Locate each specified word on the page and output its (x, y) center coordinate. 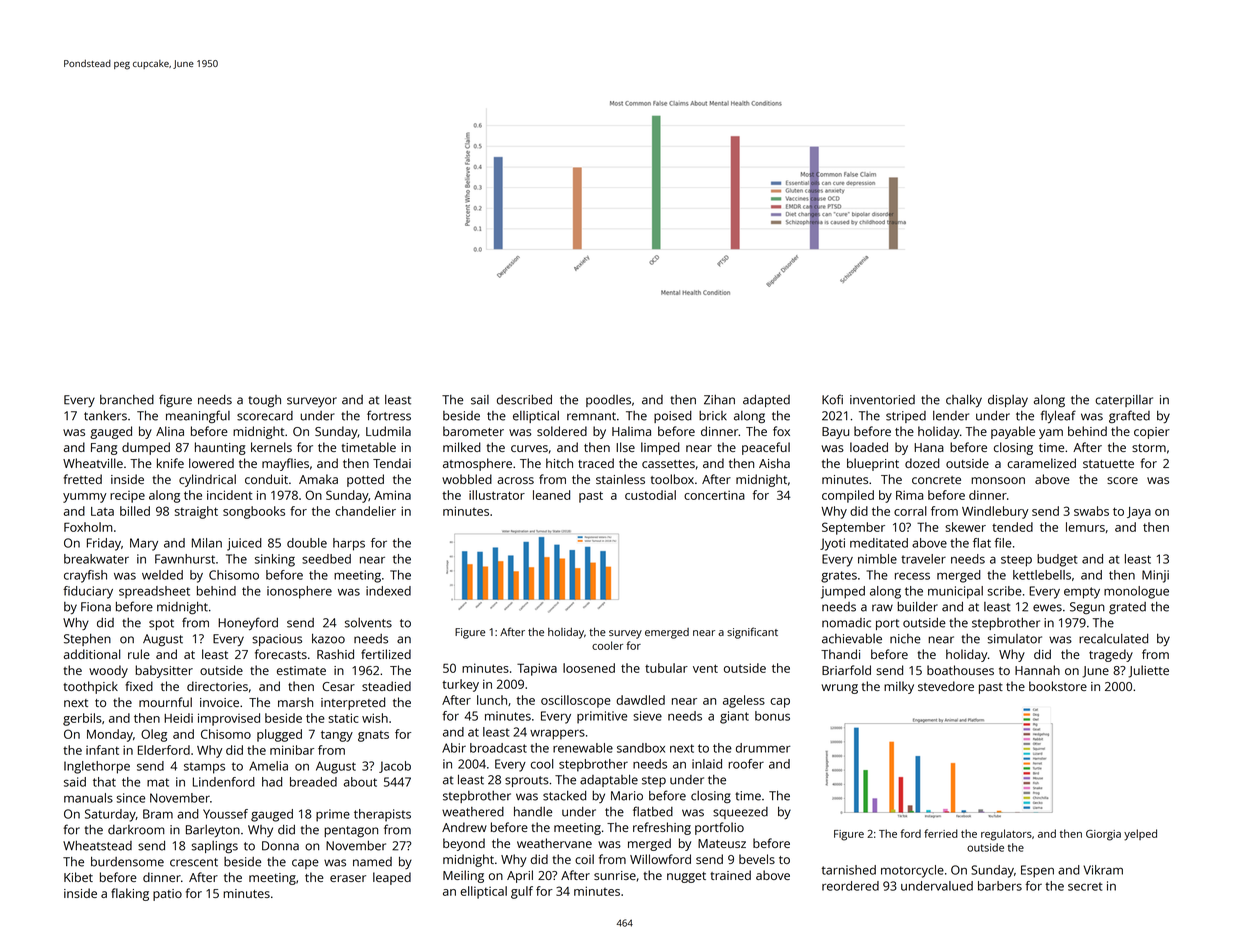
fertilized (386, 654)
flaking (130, 894)
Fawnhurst (185, 559)
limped (660, 448)
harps (349, 544)
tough (264, 401)
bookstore (1058, 686)
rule (139, 654)
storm (1149, 448)
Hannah (1037, 670)
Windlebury (995, 512)
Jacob (395, 767)
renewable (583, 748)
